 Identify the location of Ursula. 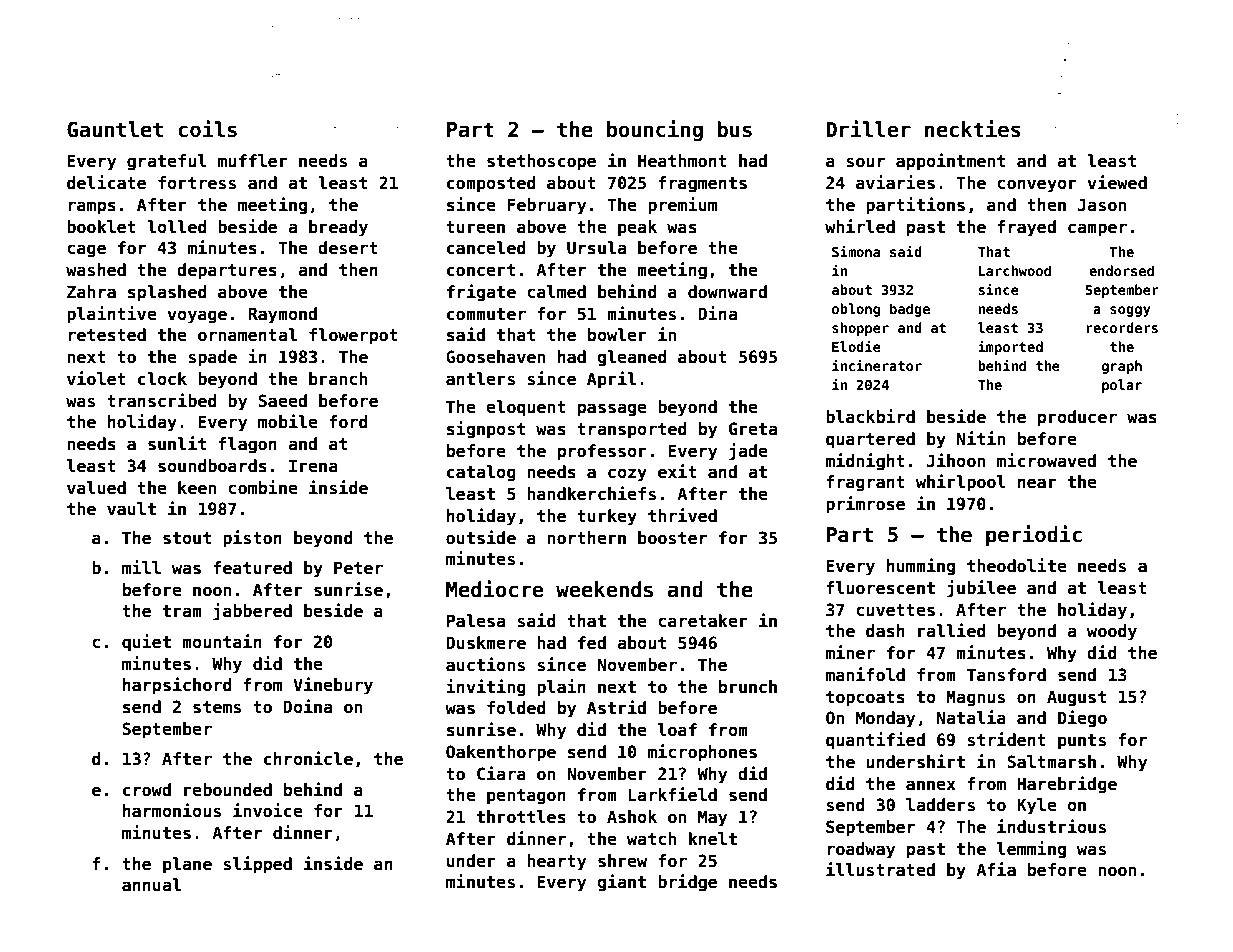
(596, 248).
